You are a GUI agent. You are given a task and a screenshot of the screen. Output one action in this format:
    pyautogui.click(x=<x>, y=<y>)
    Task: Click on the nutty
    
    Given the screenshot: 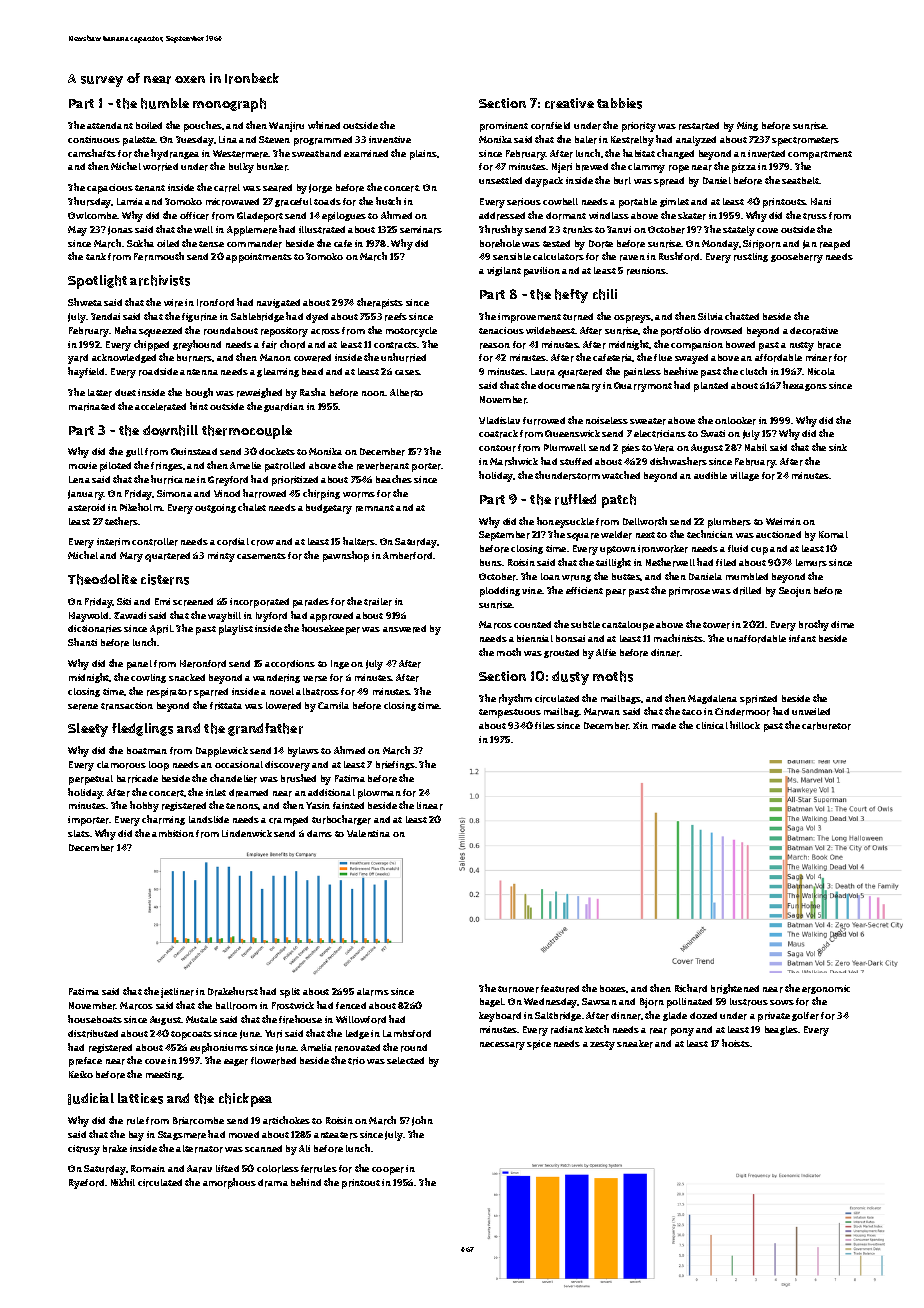 What is the action you would take?
    pyautogui.click(x=802, y=346)
